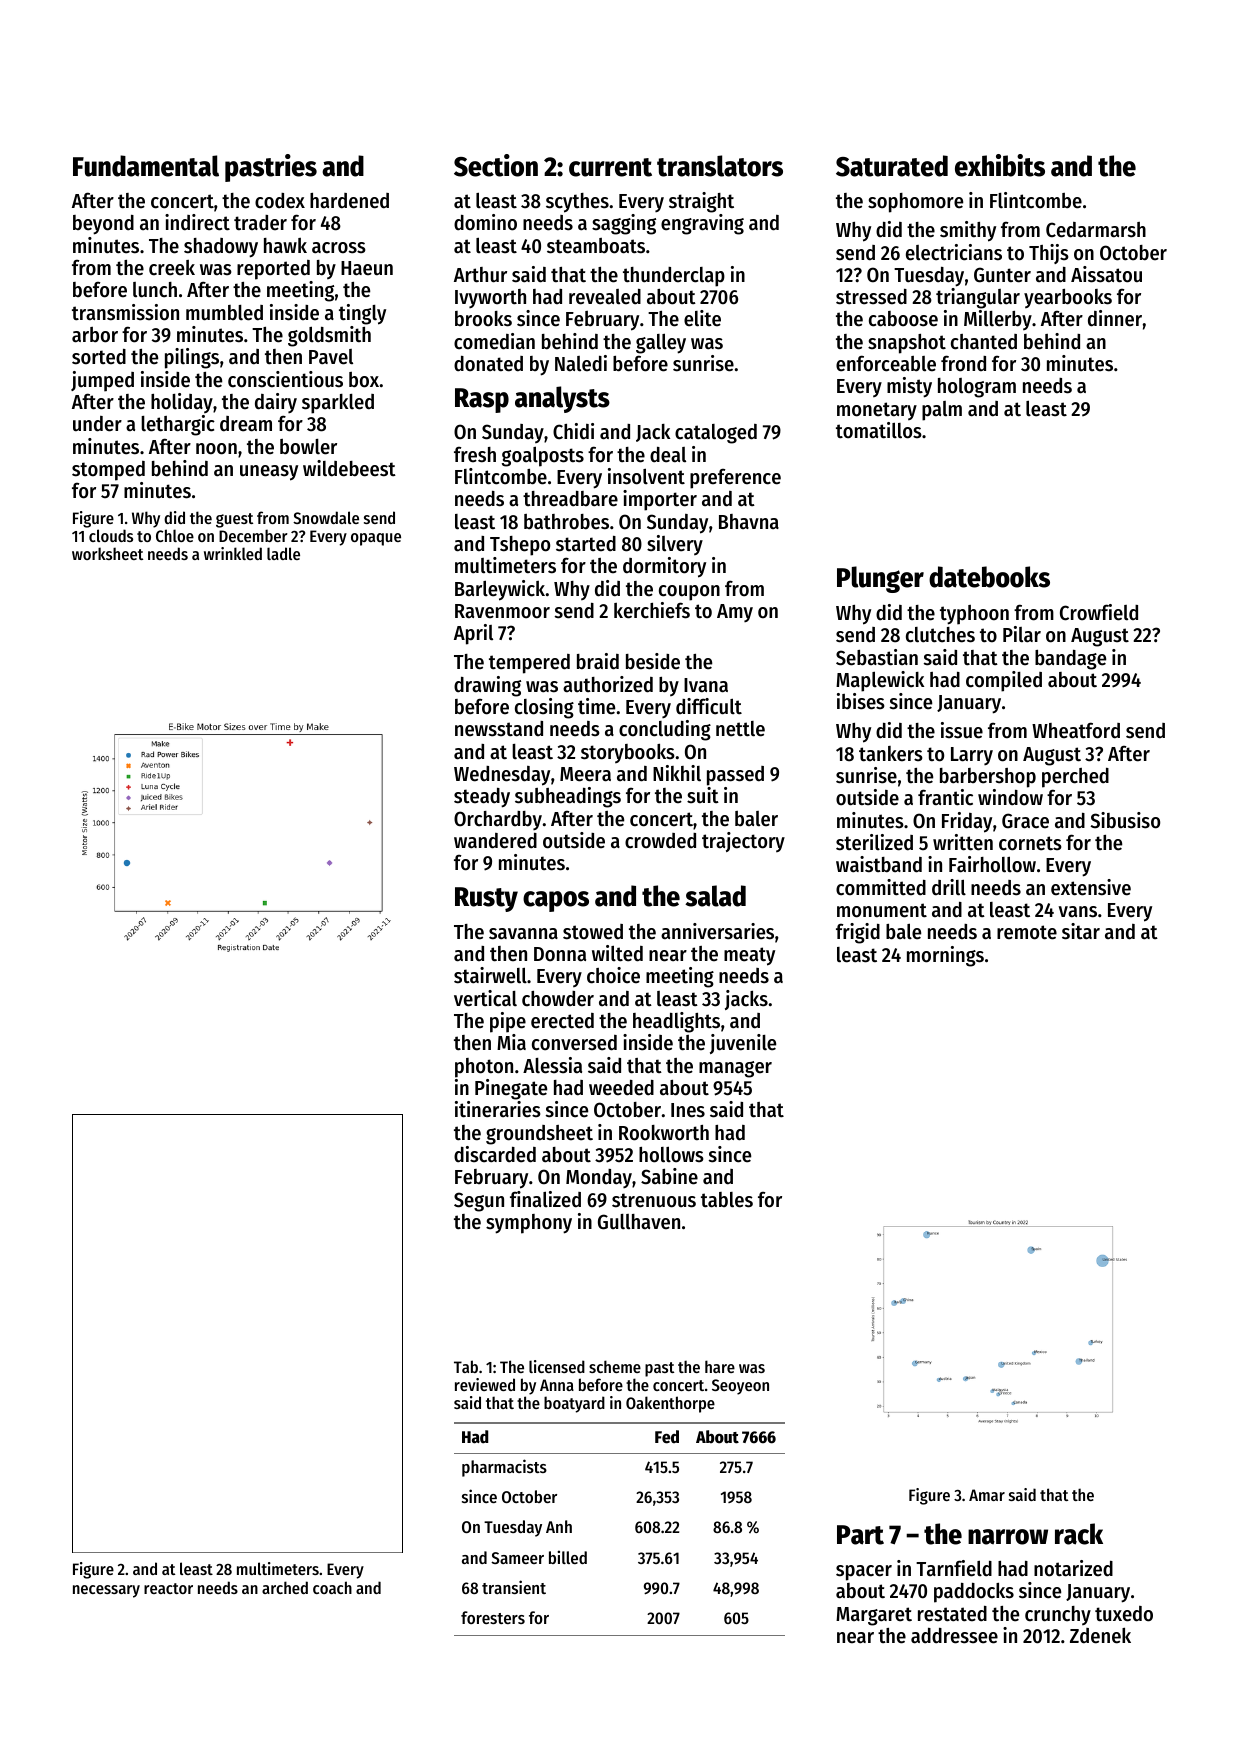 Image resolution: width=1239 pixels, height=1753 pixels. Describe the element at coordinates (605, 297) in the image. I see `revealed` at that location.
